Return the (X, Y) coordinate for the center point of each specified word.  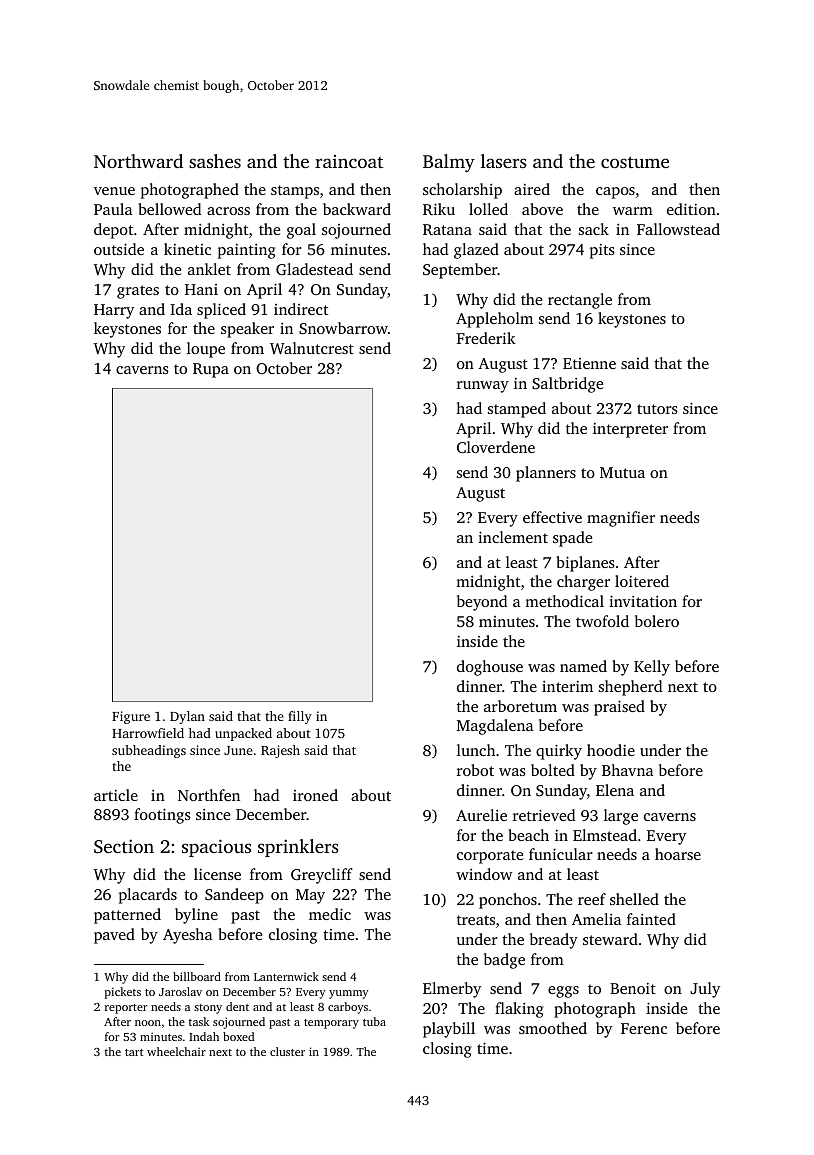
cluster (287, 1051)
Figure (131, 717)
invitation (643, 601)
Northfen (209, 795)
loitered (642, 581)
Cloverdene (496, 447)
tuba (374, 1021)
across (228, 211)
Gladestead (314, 269)
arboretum (520, 706)
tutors (657, 409)
